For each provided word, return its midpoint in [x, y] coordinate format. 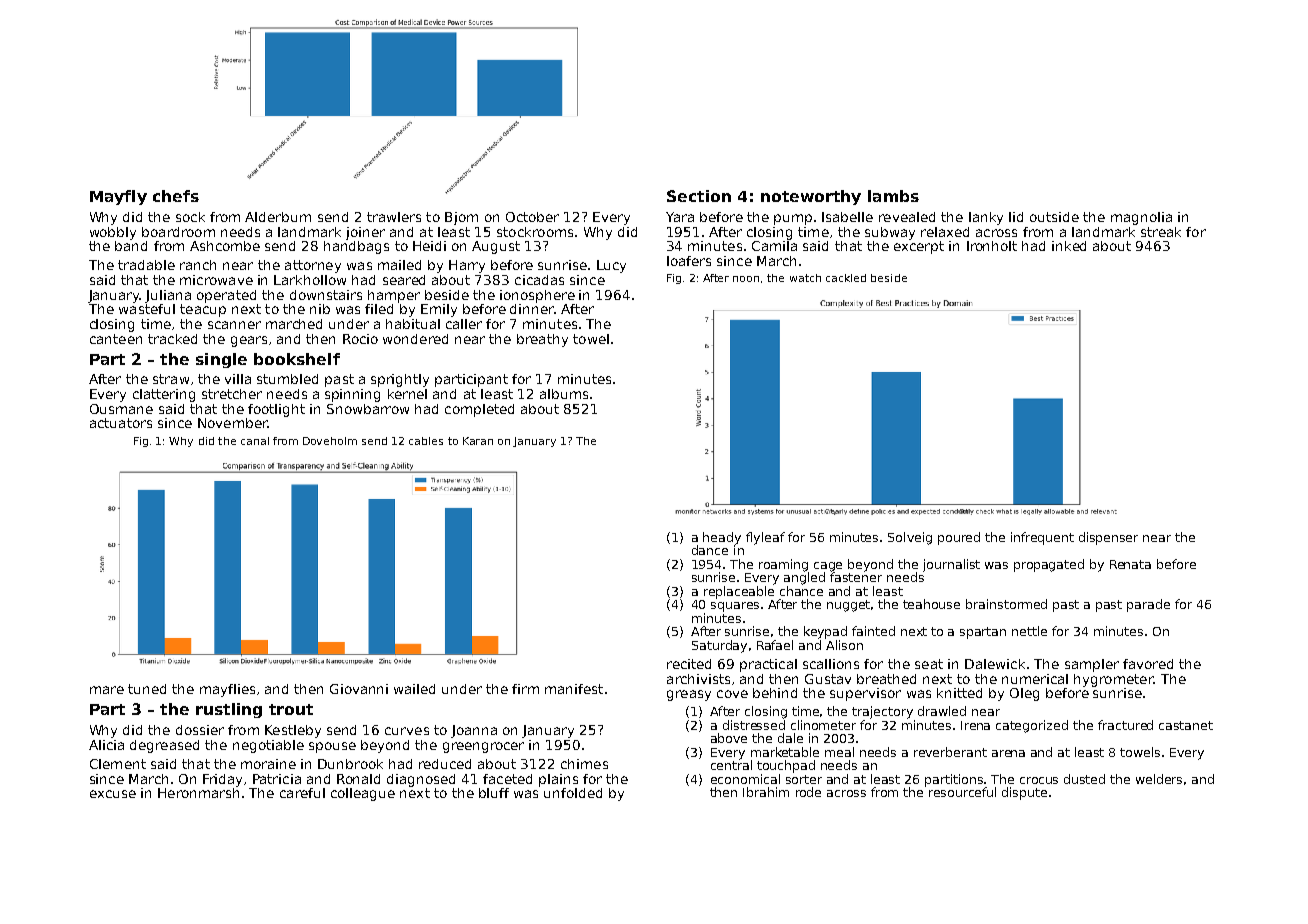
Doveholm [330, 441]
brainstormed [1006, 604]
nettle [1029, 631]
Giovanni [359, 689]
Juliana [168, 296]
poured [959, 538]
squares [735, 607]
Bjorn [461, 218]
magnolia [1141, 218]
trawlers [394, 217]
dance [710, 550]
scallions [831, 664]
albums [564, 394]
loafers [689, 261]
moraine [268, 764]
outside [1054, 217]
